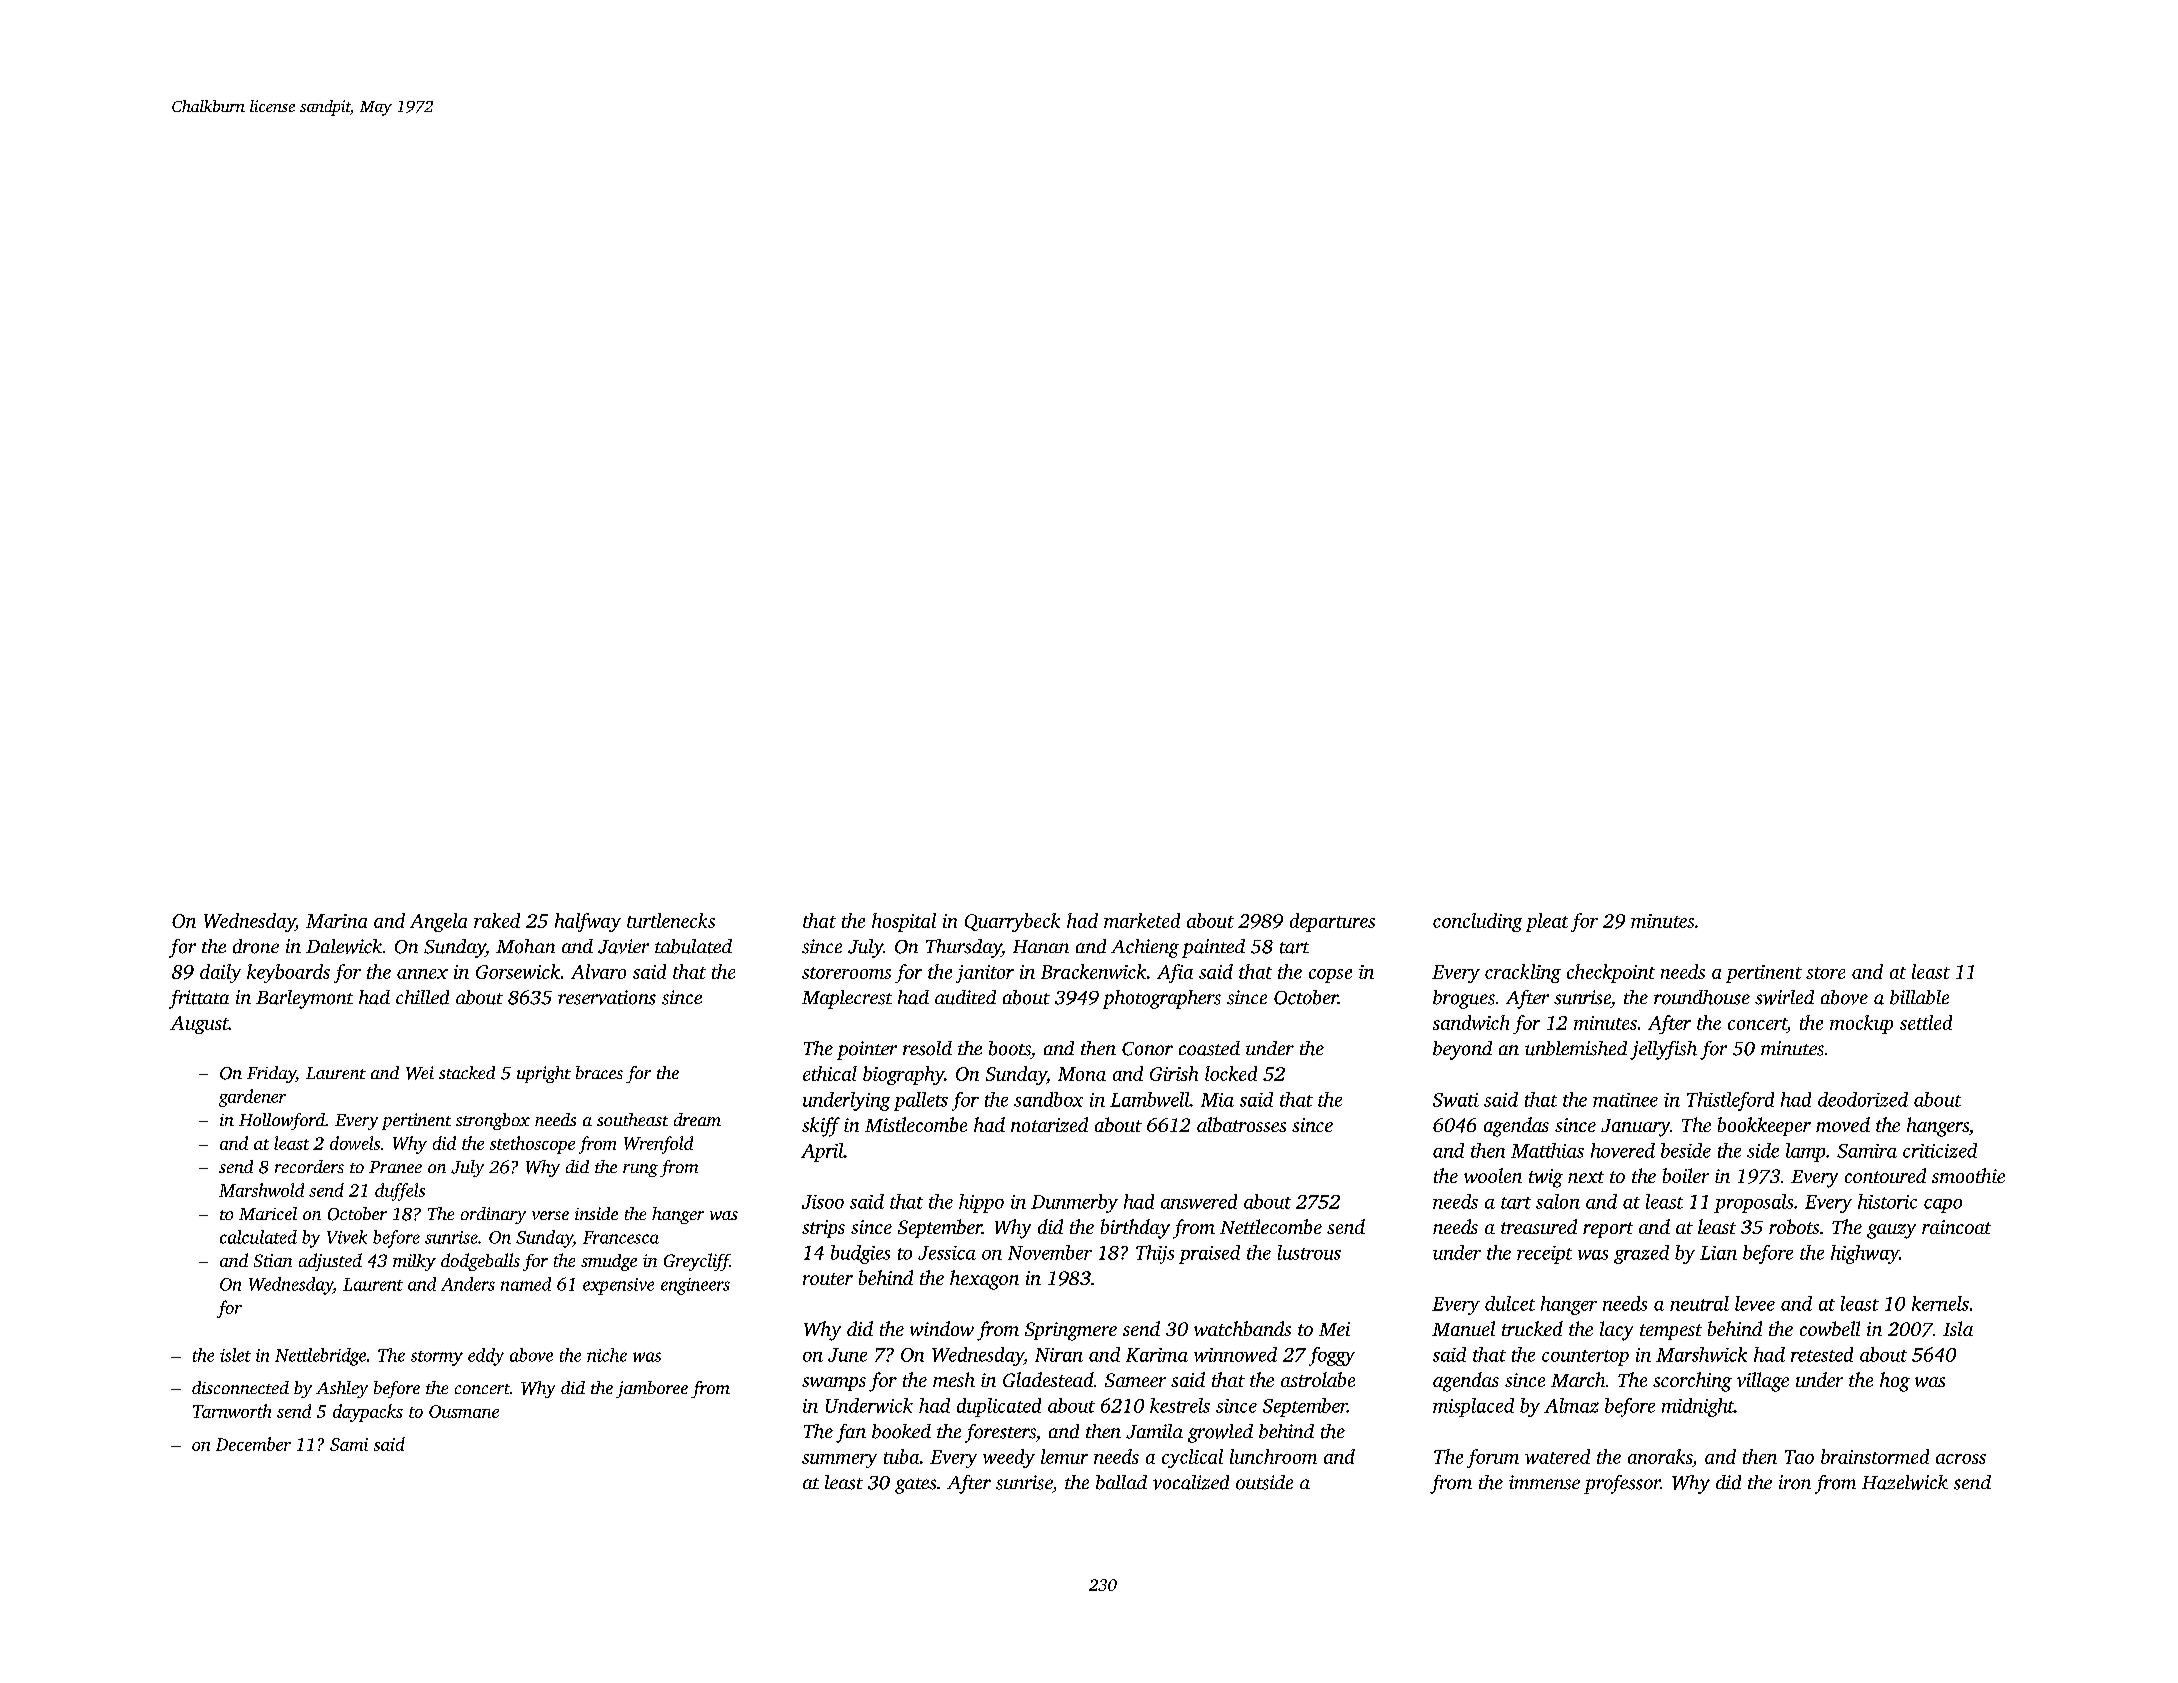 The height and width of the screenshot is (1683, 2178). I want to click on albatrosses, so click(1241, 1124).
